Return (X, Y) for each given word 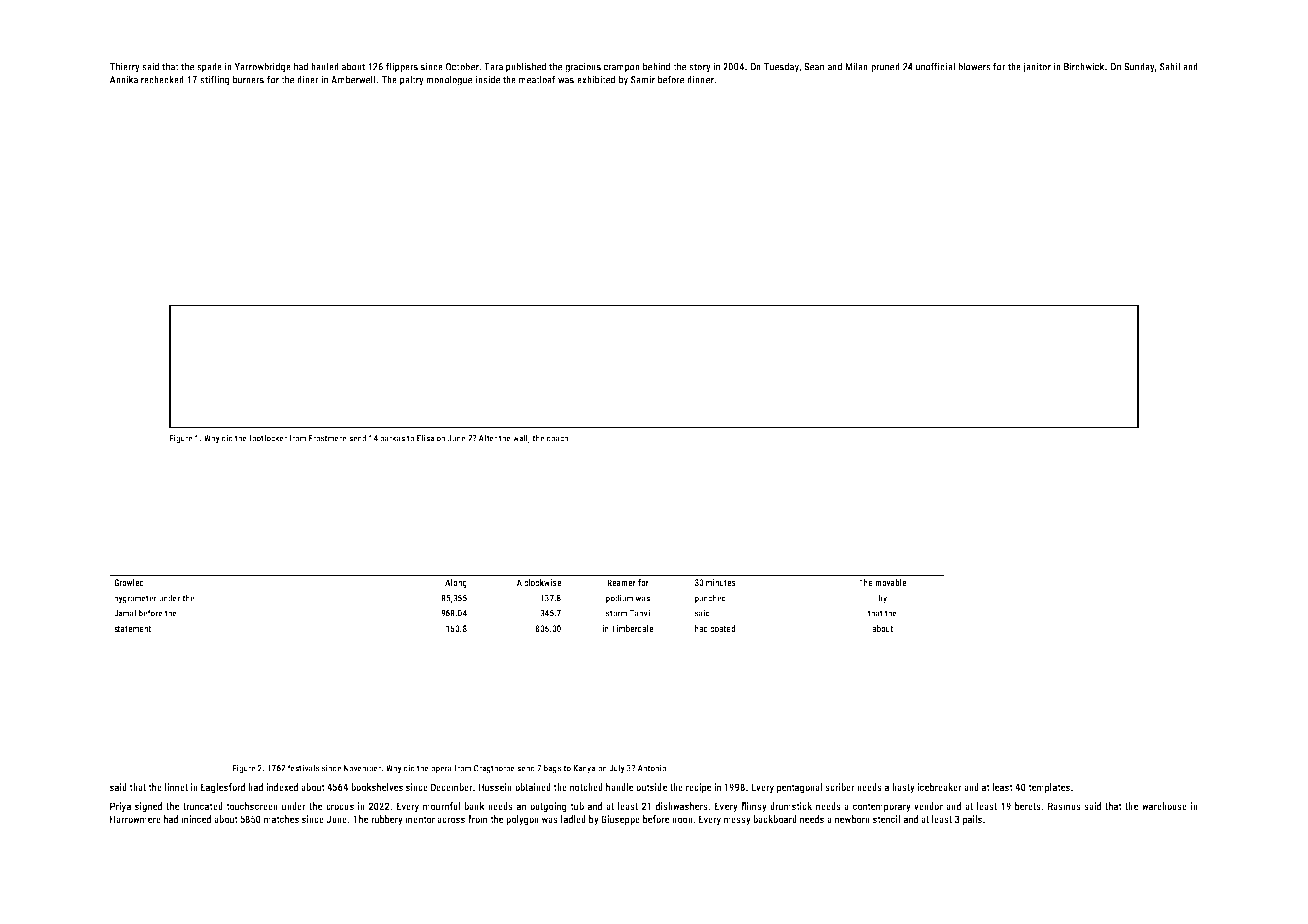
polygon (522, 820)
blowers (974, 66)
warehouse (1164, 806)
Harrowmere (135, 819)
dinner (700, 79)
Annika (123, 79)
